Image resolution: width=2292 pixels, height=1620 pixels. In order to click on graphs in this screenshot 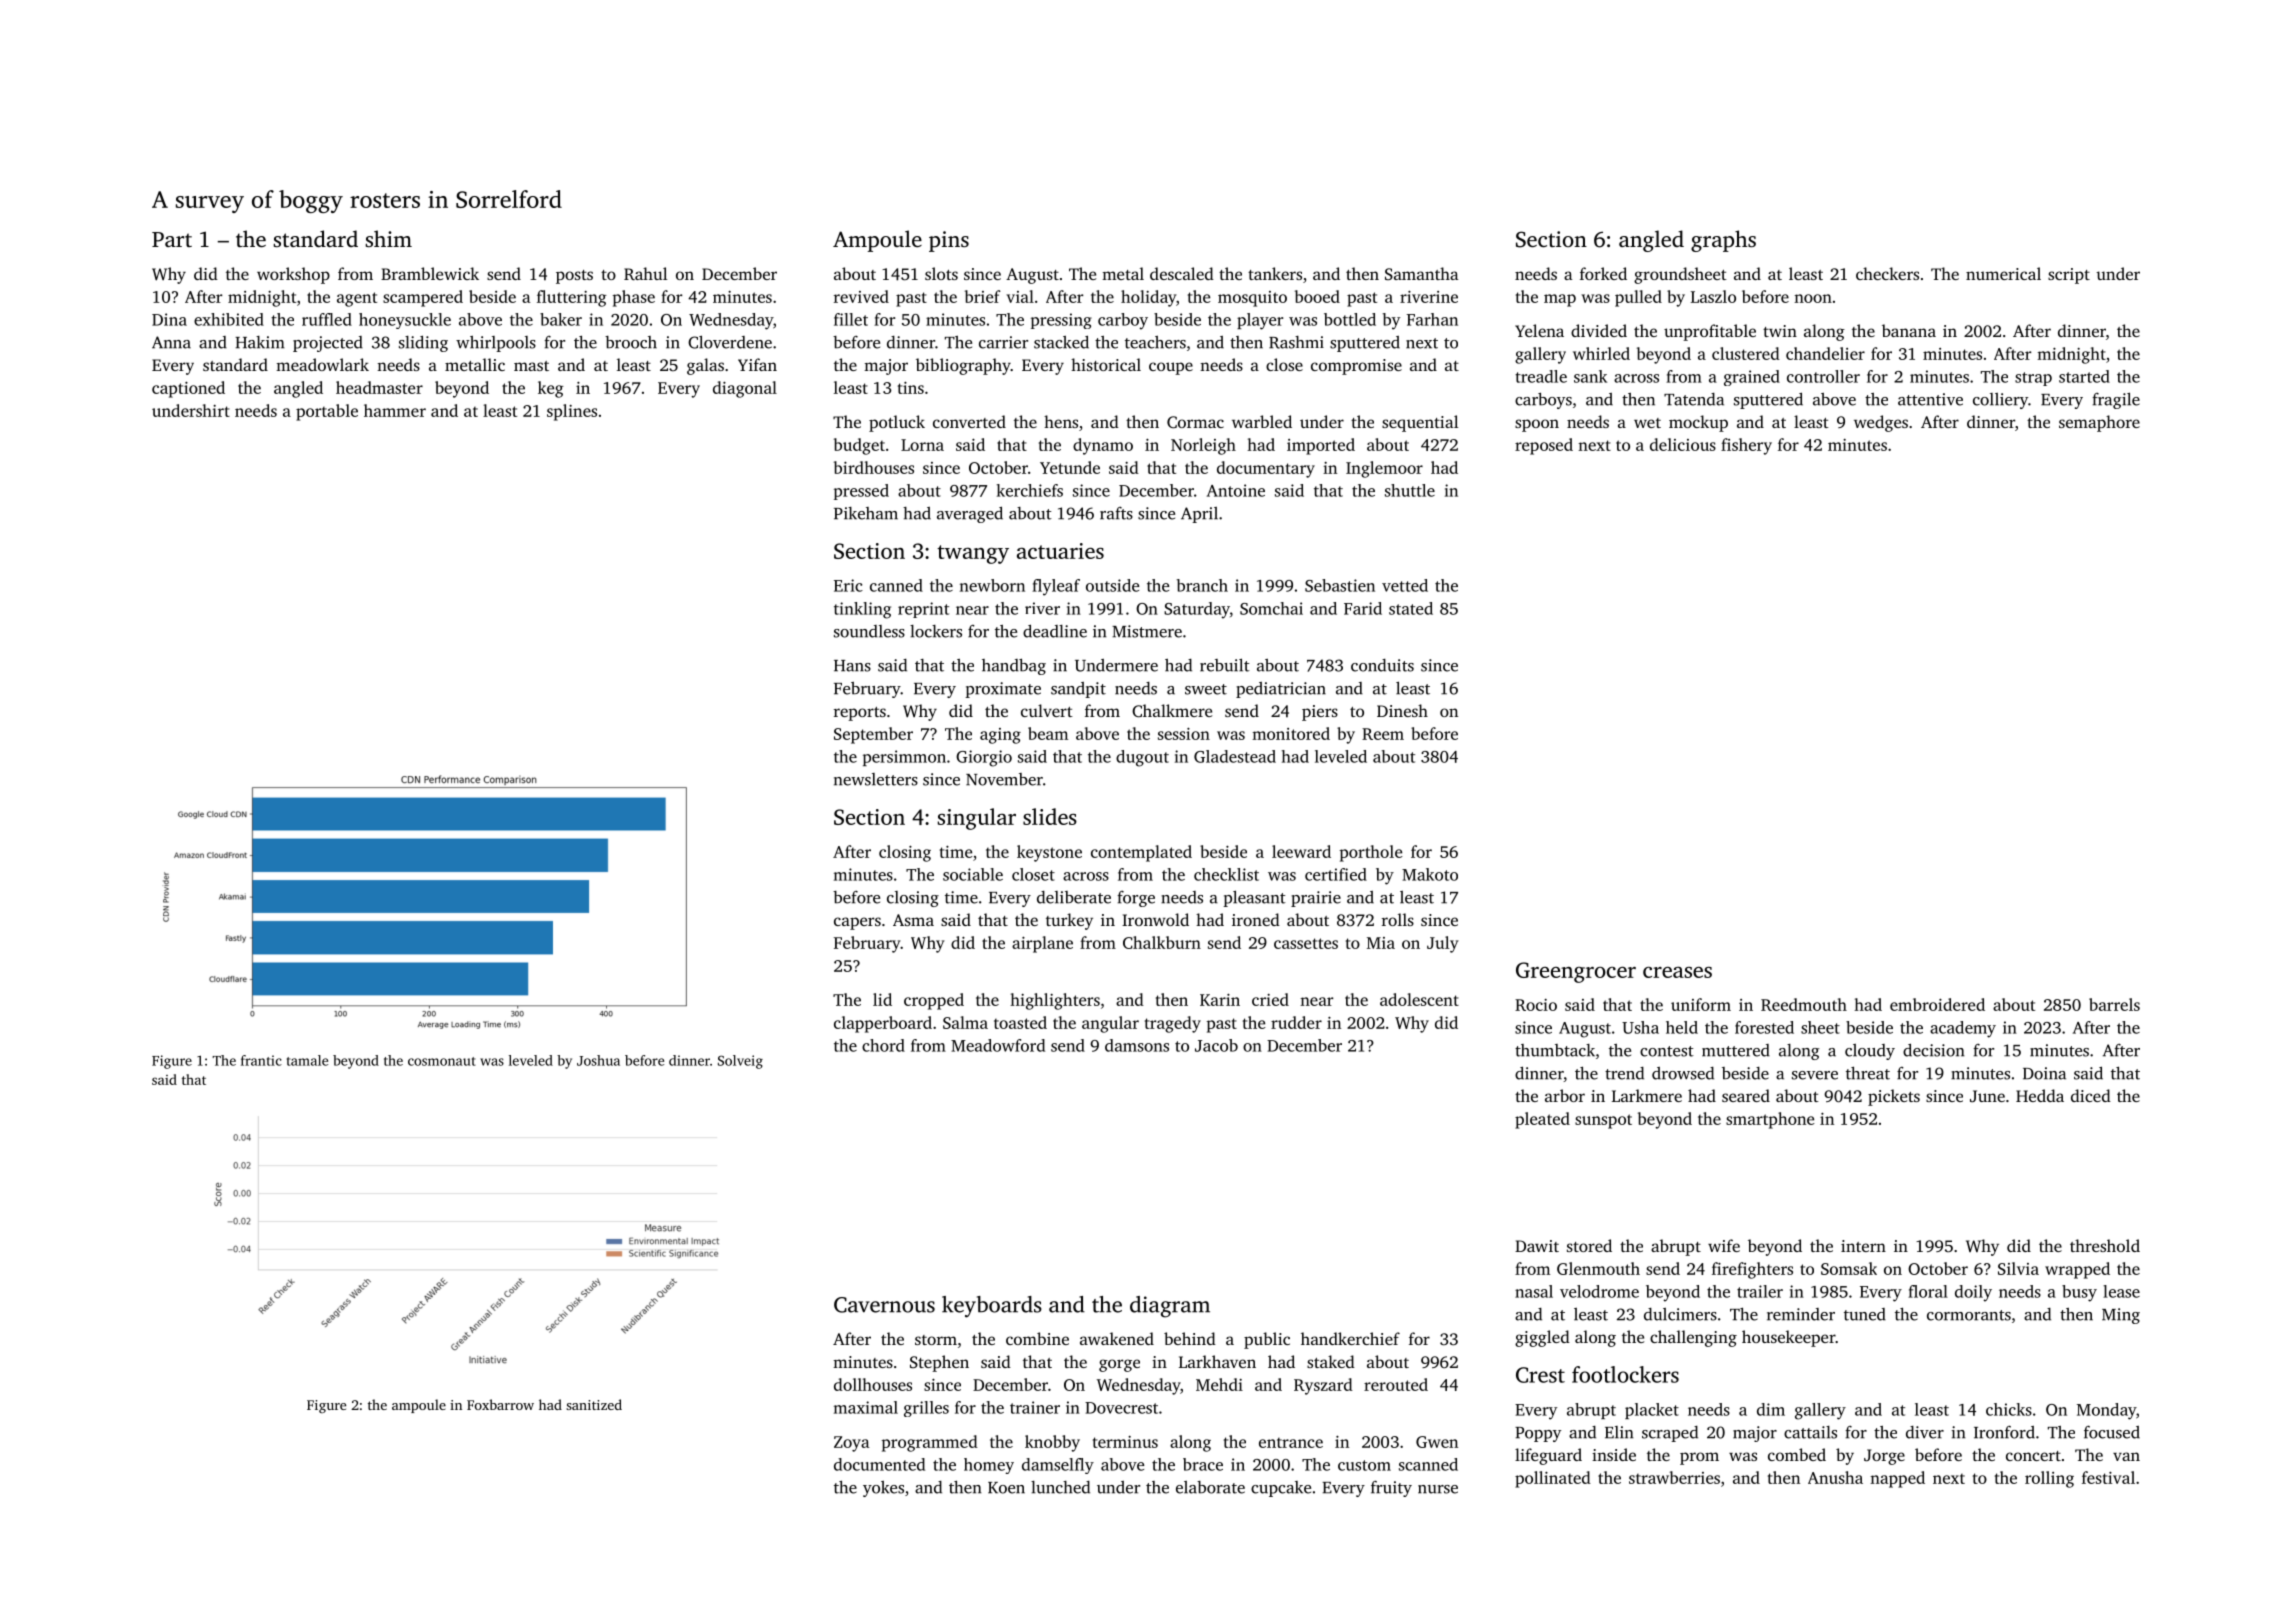, I will do `click(1723, 241)`.
